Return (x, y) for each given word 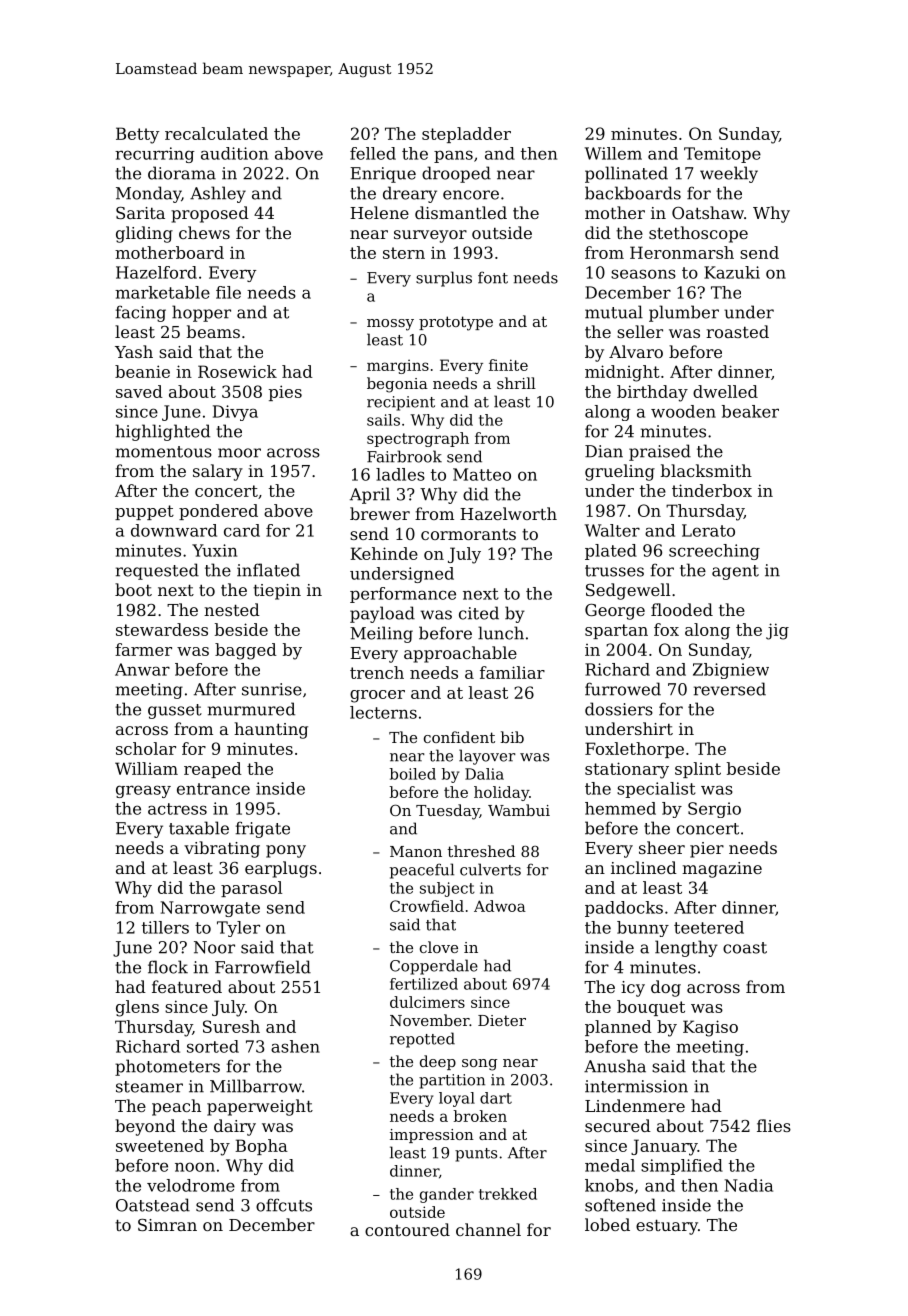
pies (285, 393)
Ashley (218, 194)
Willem (613, 153)
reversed (730, 689)
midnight (622, 373)
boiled (413, 774)
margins (398, 367)
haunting (271, 730)
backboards (633, 193)
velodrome (191, 1185)
